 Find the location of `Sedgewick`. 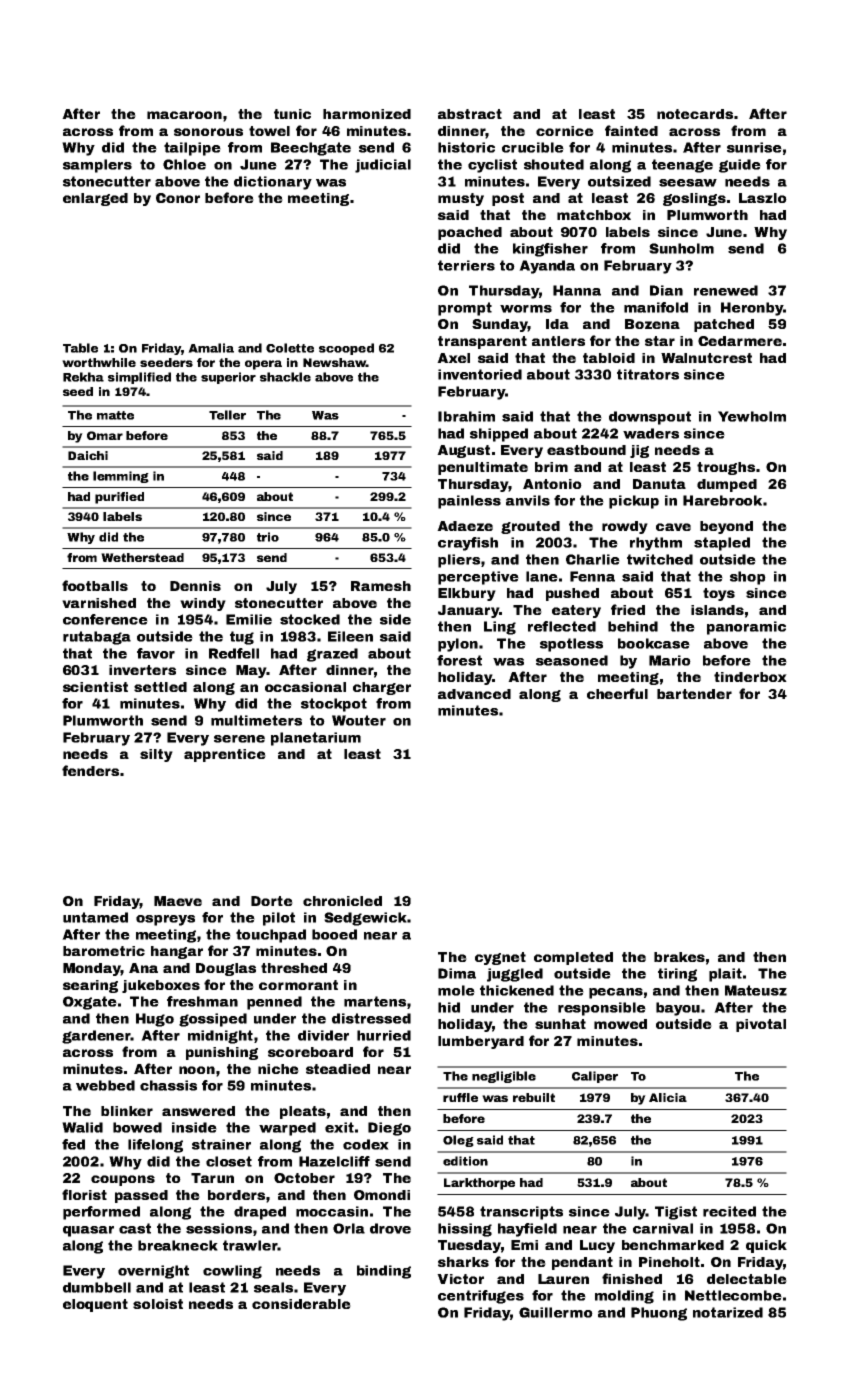

Sedgewick is located at coordinates (365, 919).
